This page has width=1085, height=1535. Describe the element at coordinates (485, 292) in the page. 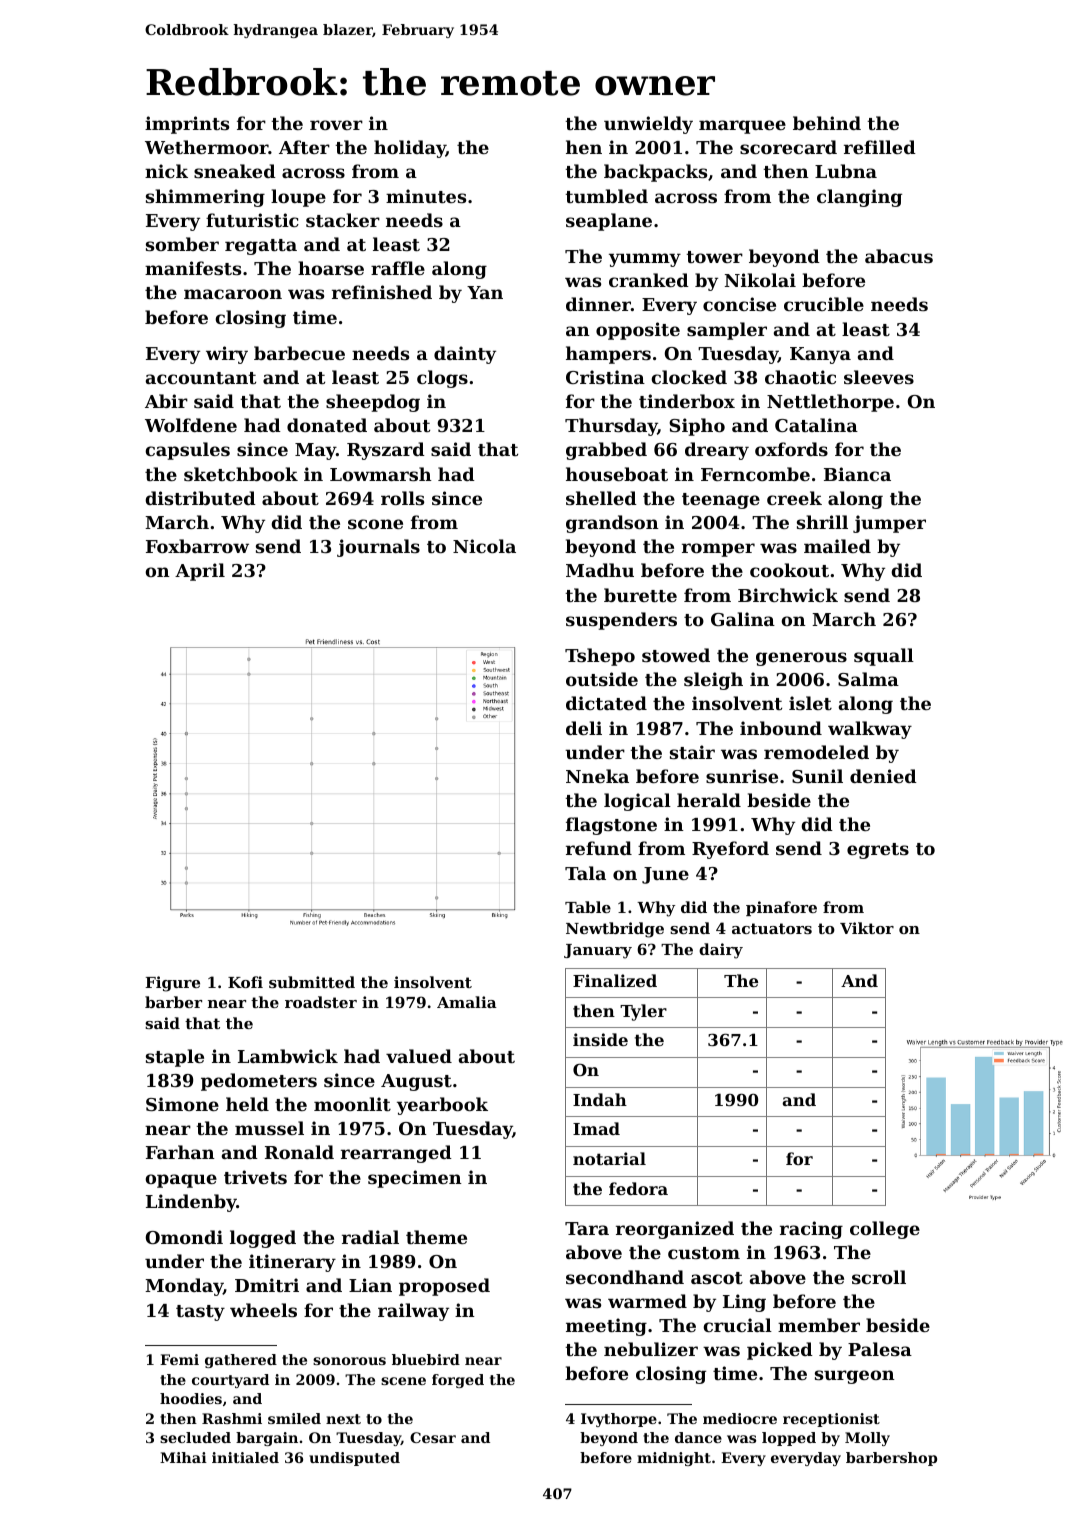

I see `Yan` at that location.
